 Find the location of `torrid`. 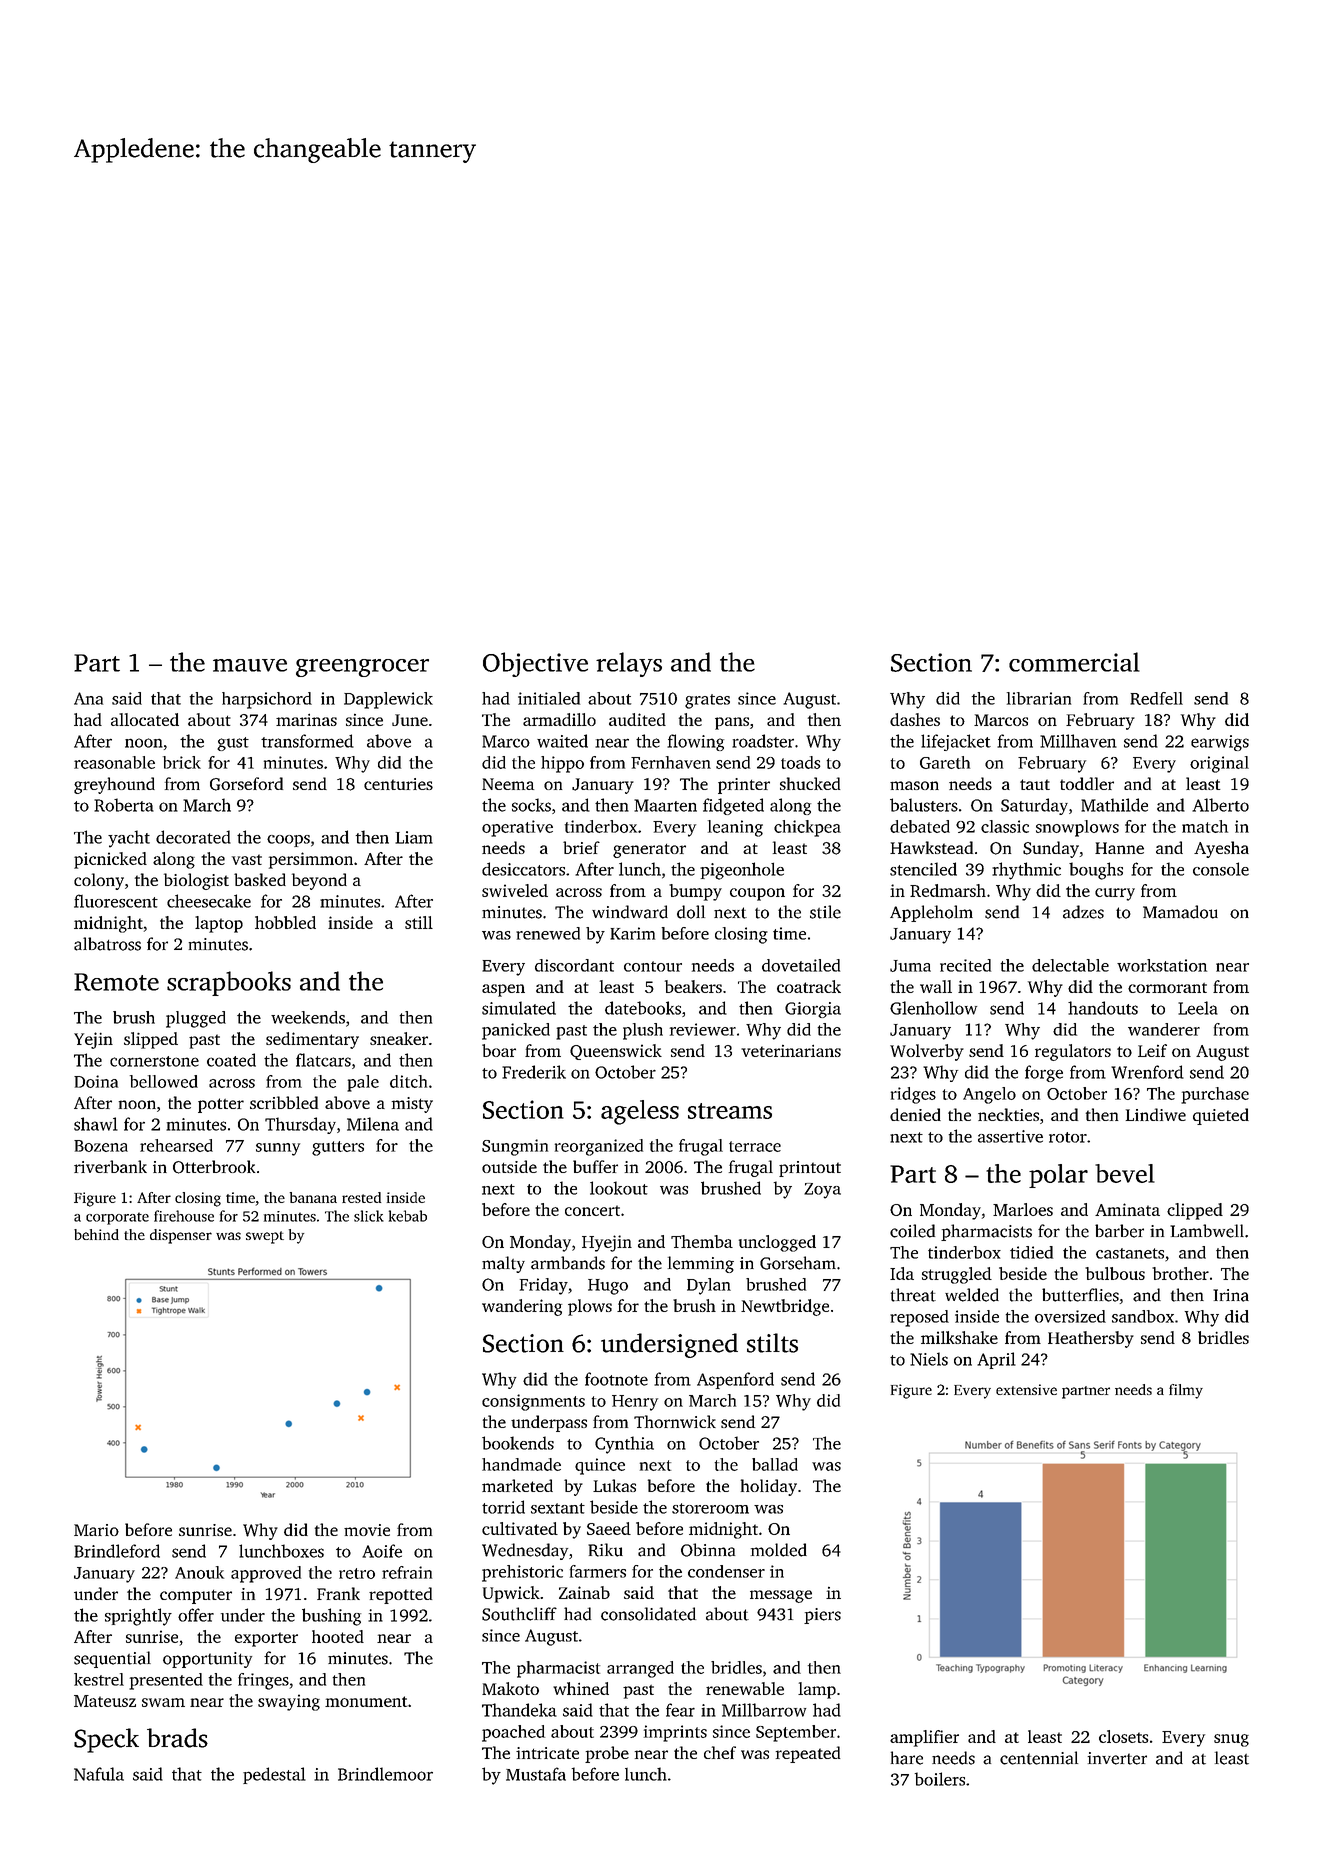

torrid is located at coordinates (503, 1507).
